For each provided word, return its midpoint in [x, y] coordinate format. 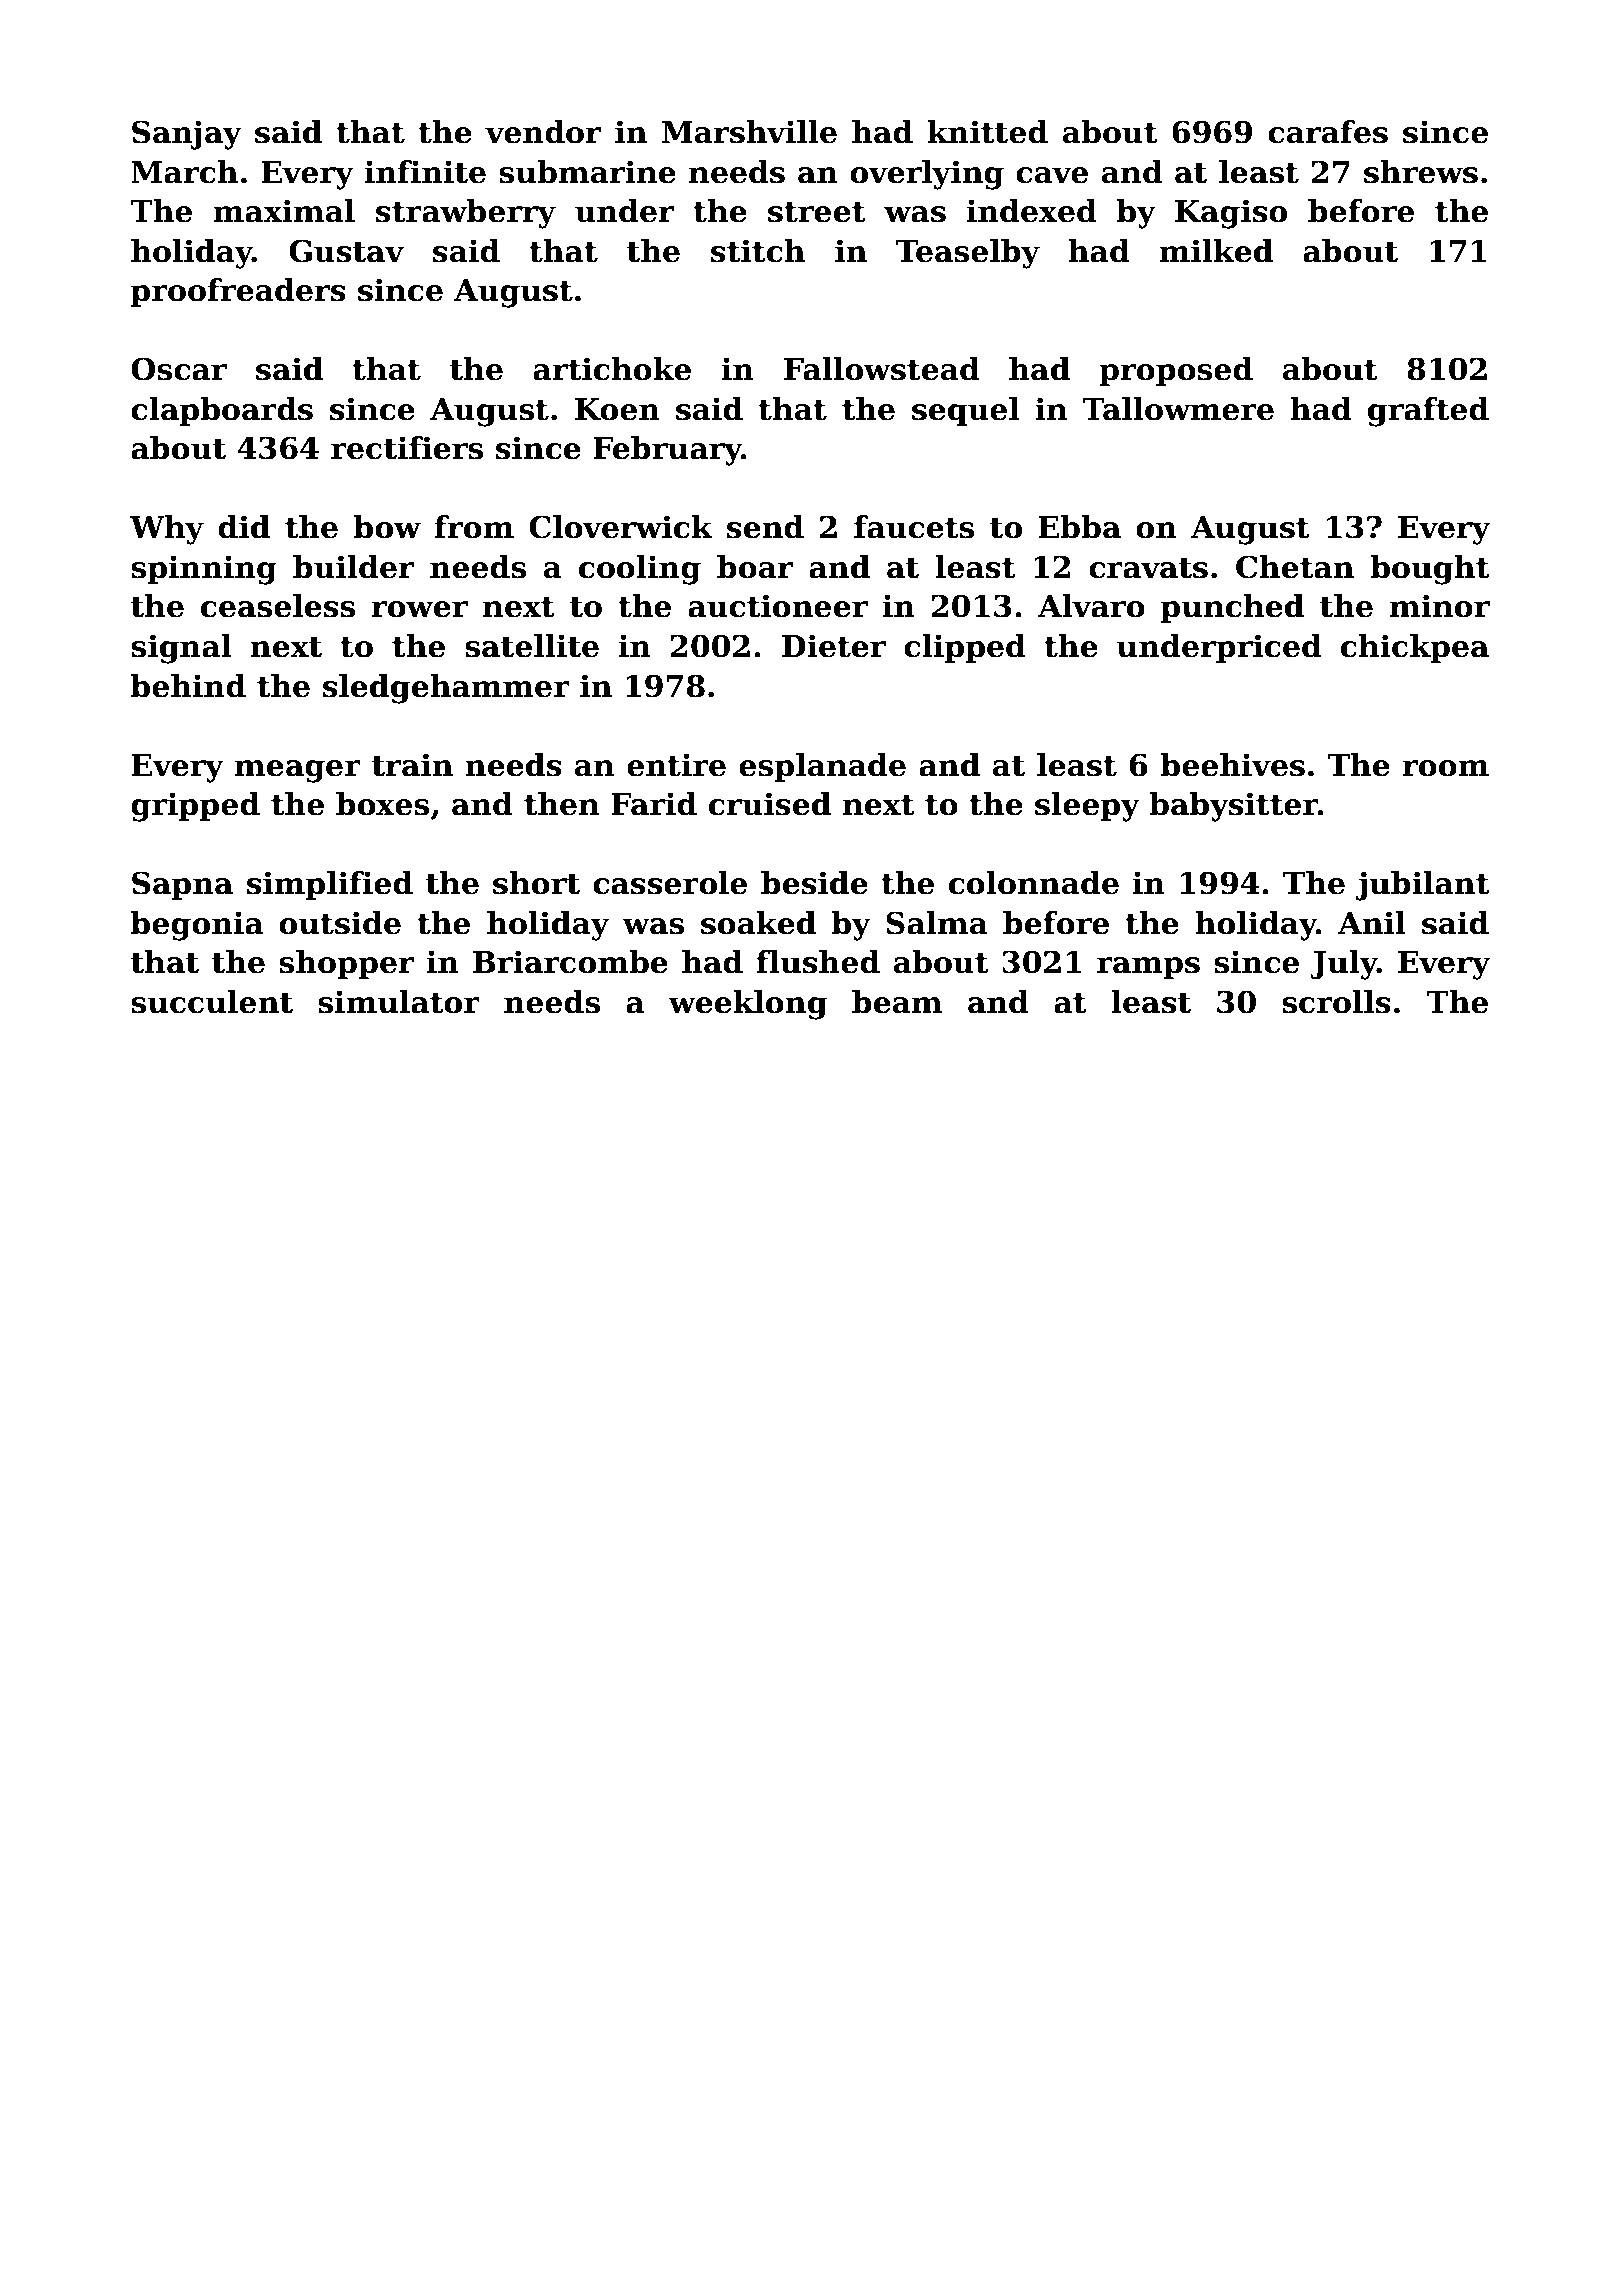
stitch [758, 251]
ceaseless [278, 606]
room [1446, 768]
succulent [212, 1002]
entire [676, 765]
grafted [1428, 412]
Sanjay [187, 135]
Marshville [749, 132]
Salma [937, 923]
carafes [1328, 132]
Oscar [179, 369]
